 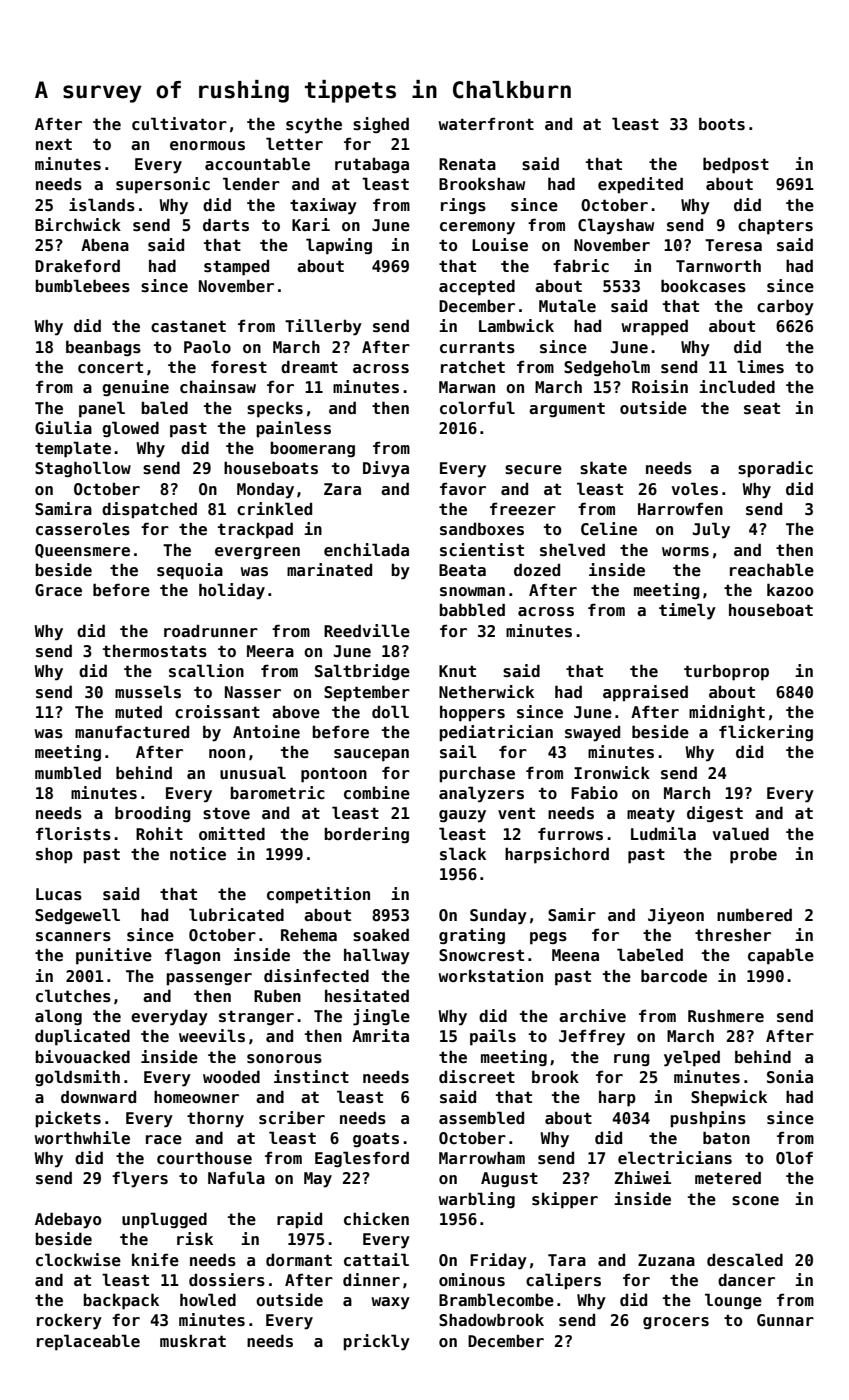 What do you see at coordinates (376, 1342) in the screenshot?
I see `prickly` at bounding box center [376, 1342].
